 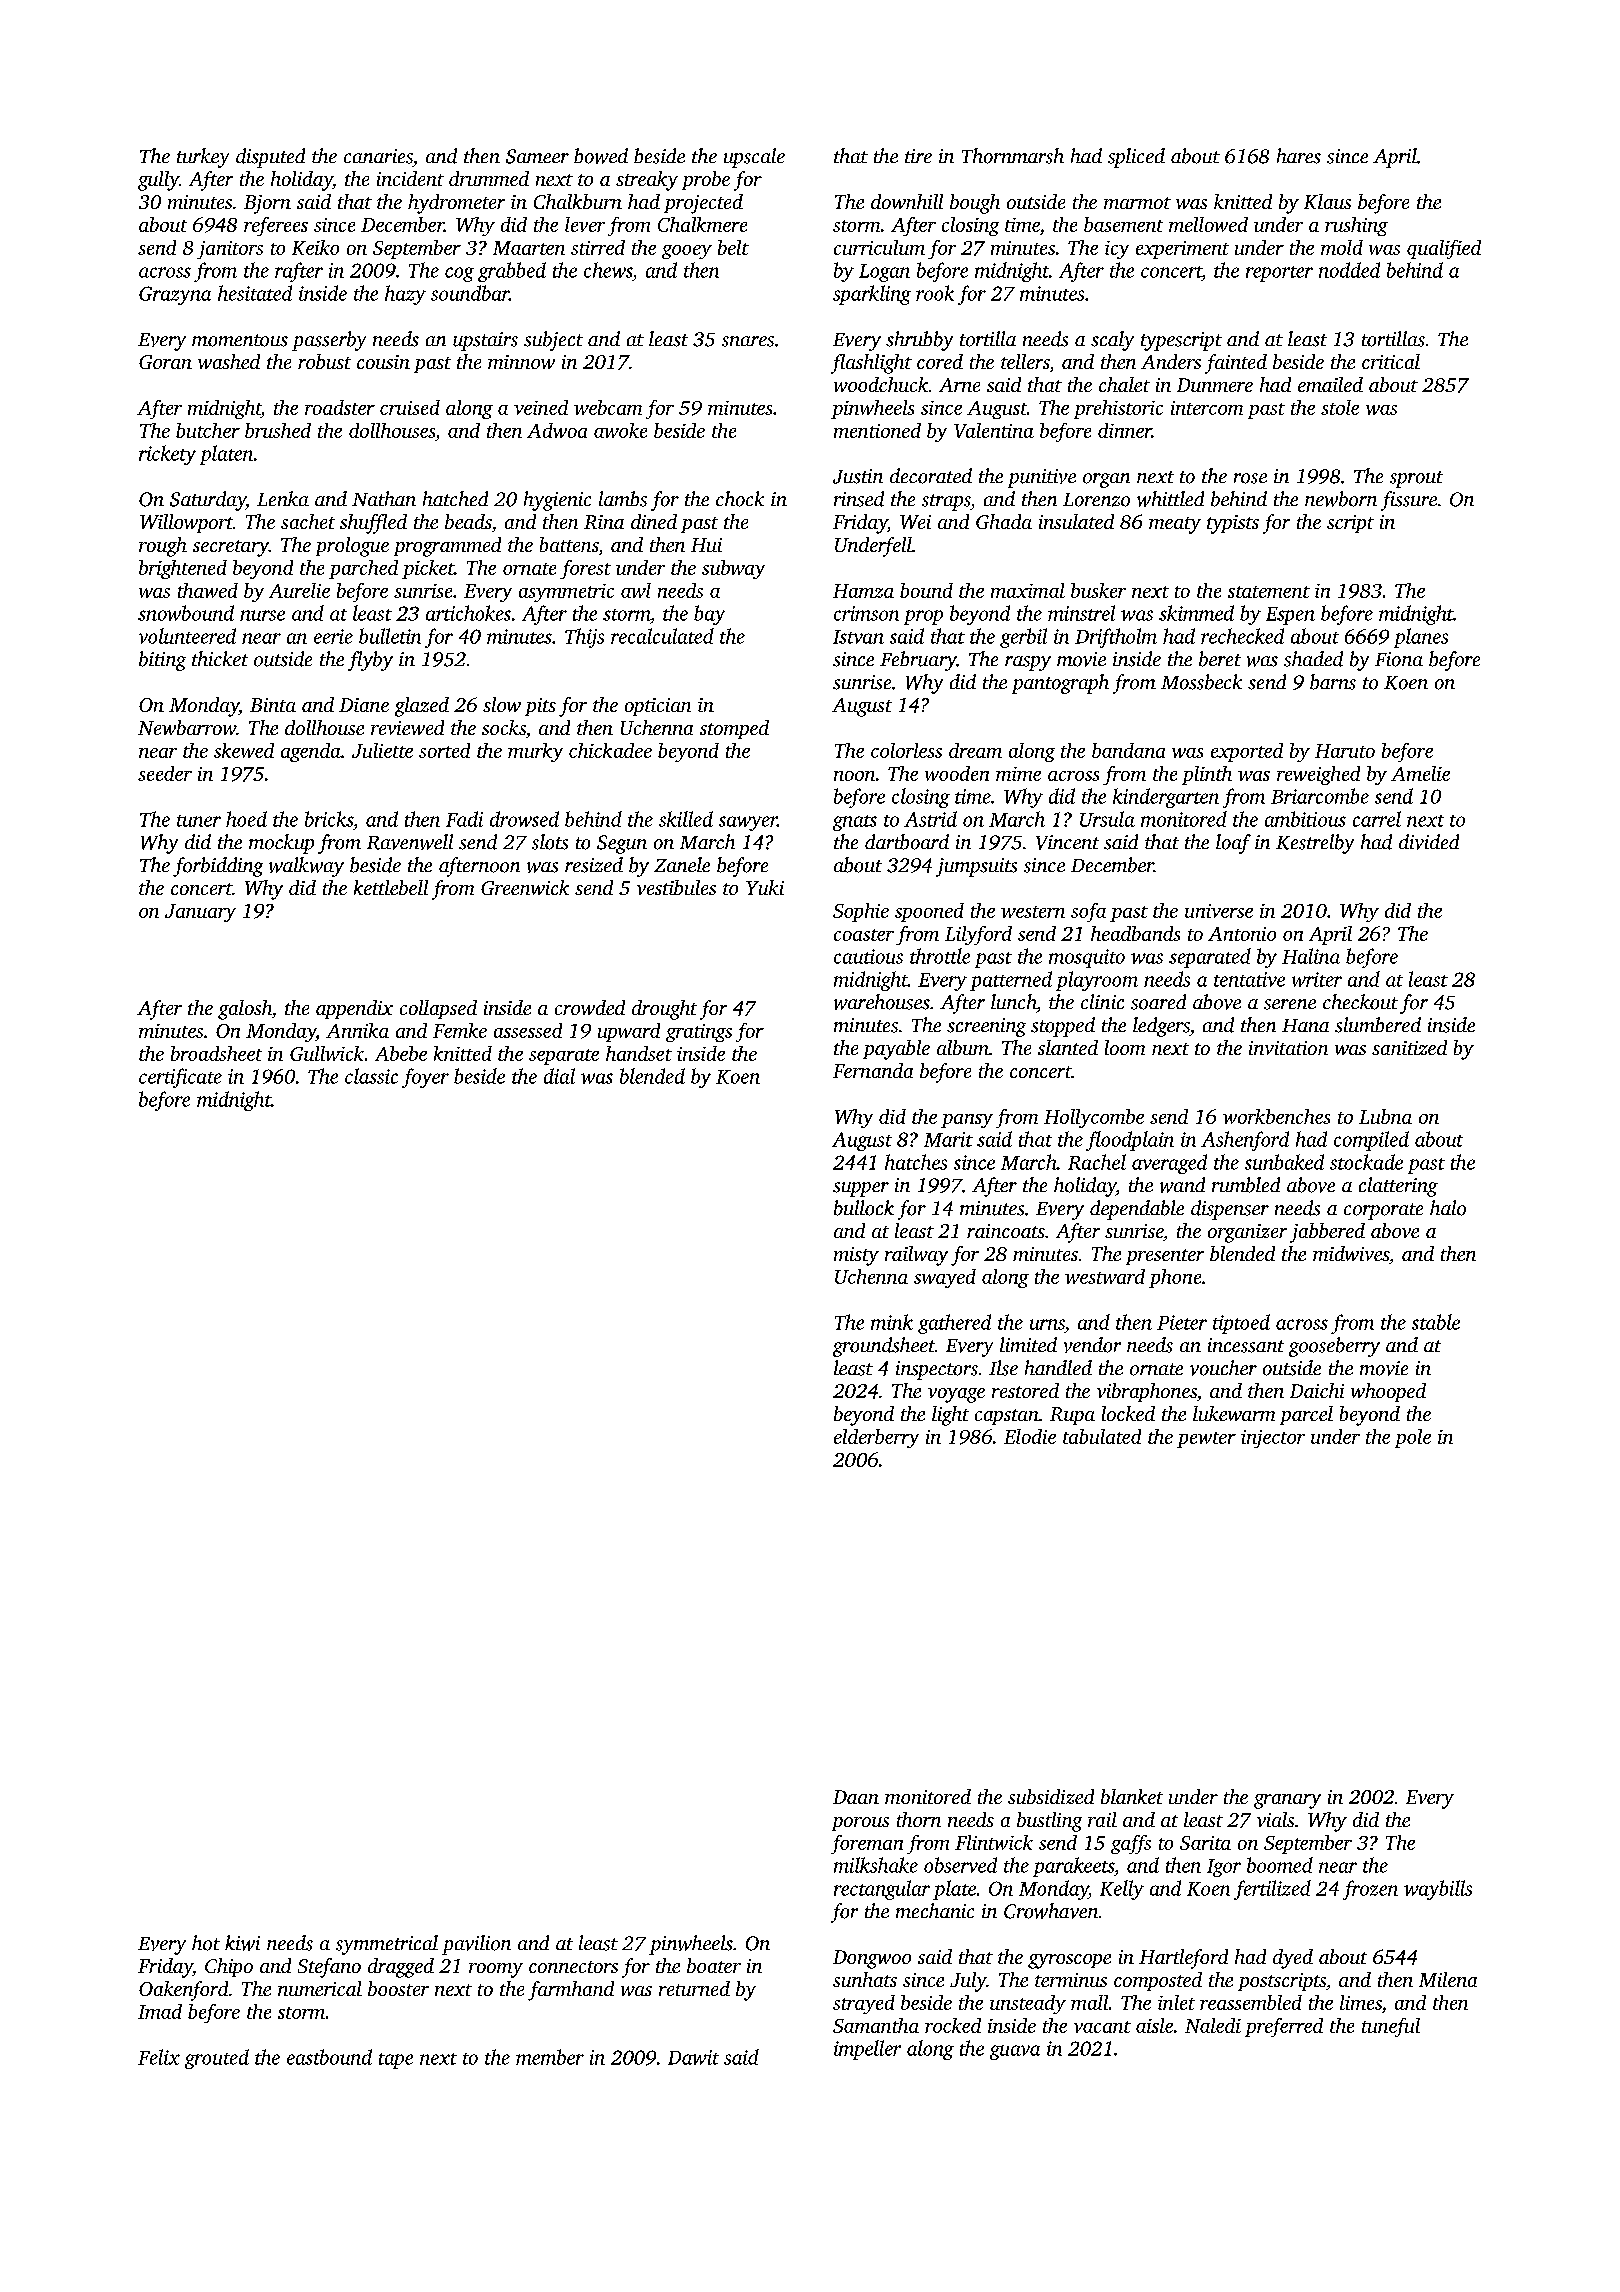 I want to click on injector, so click(x=1273, y=1439).
